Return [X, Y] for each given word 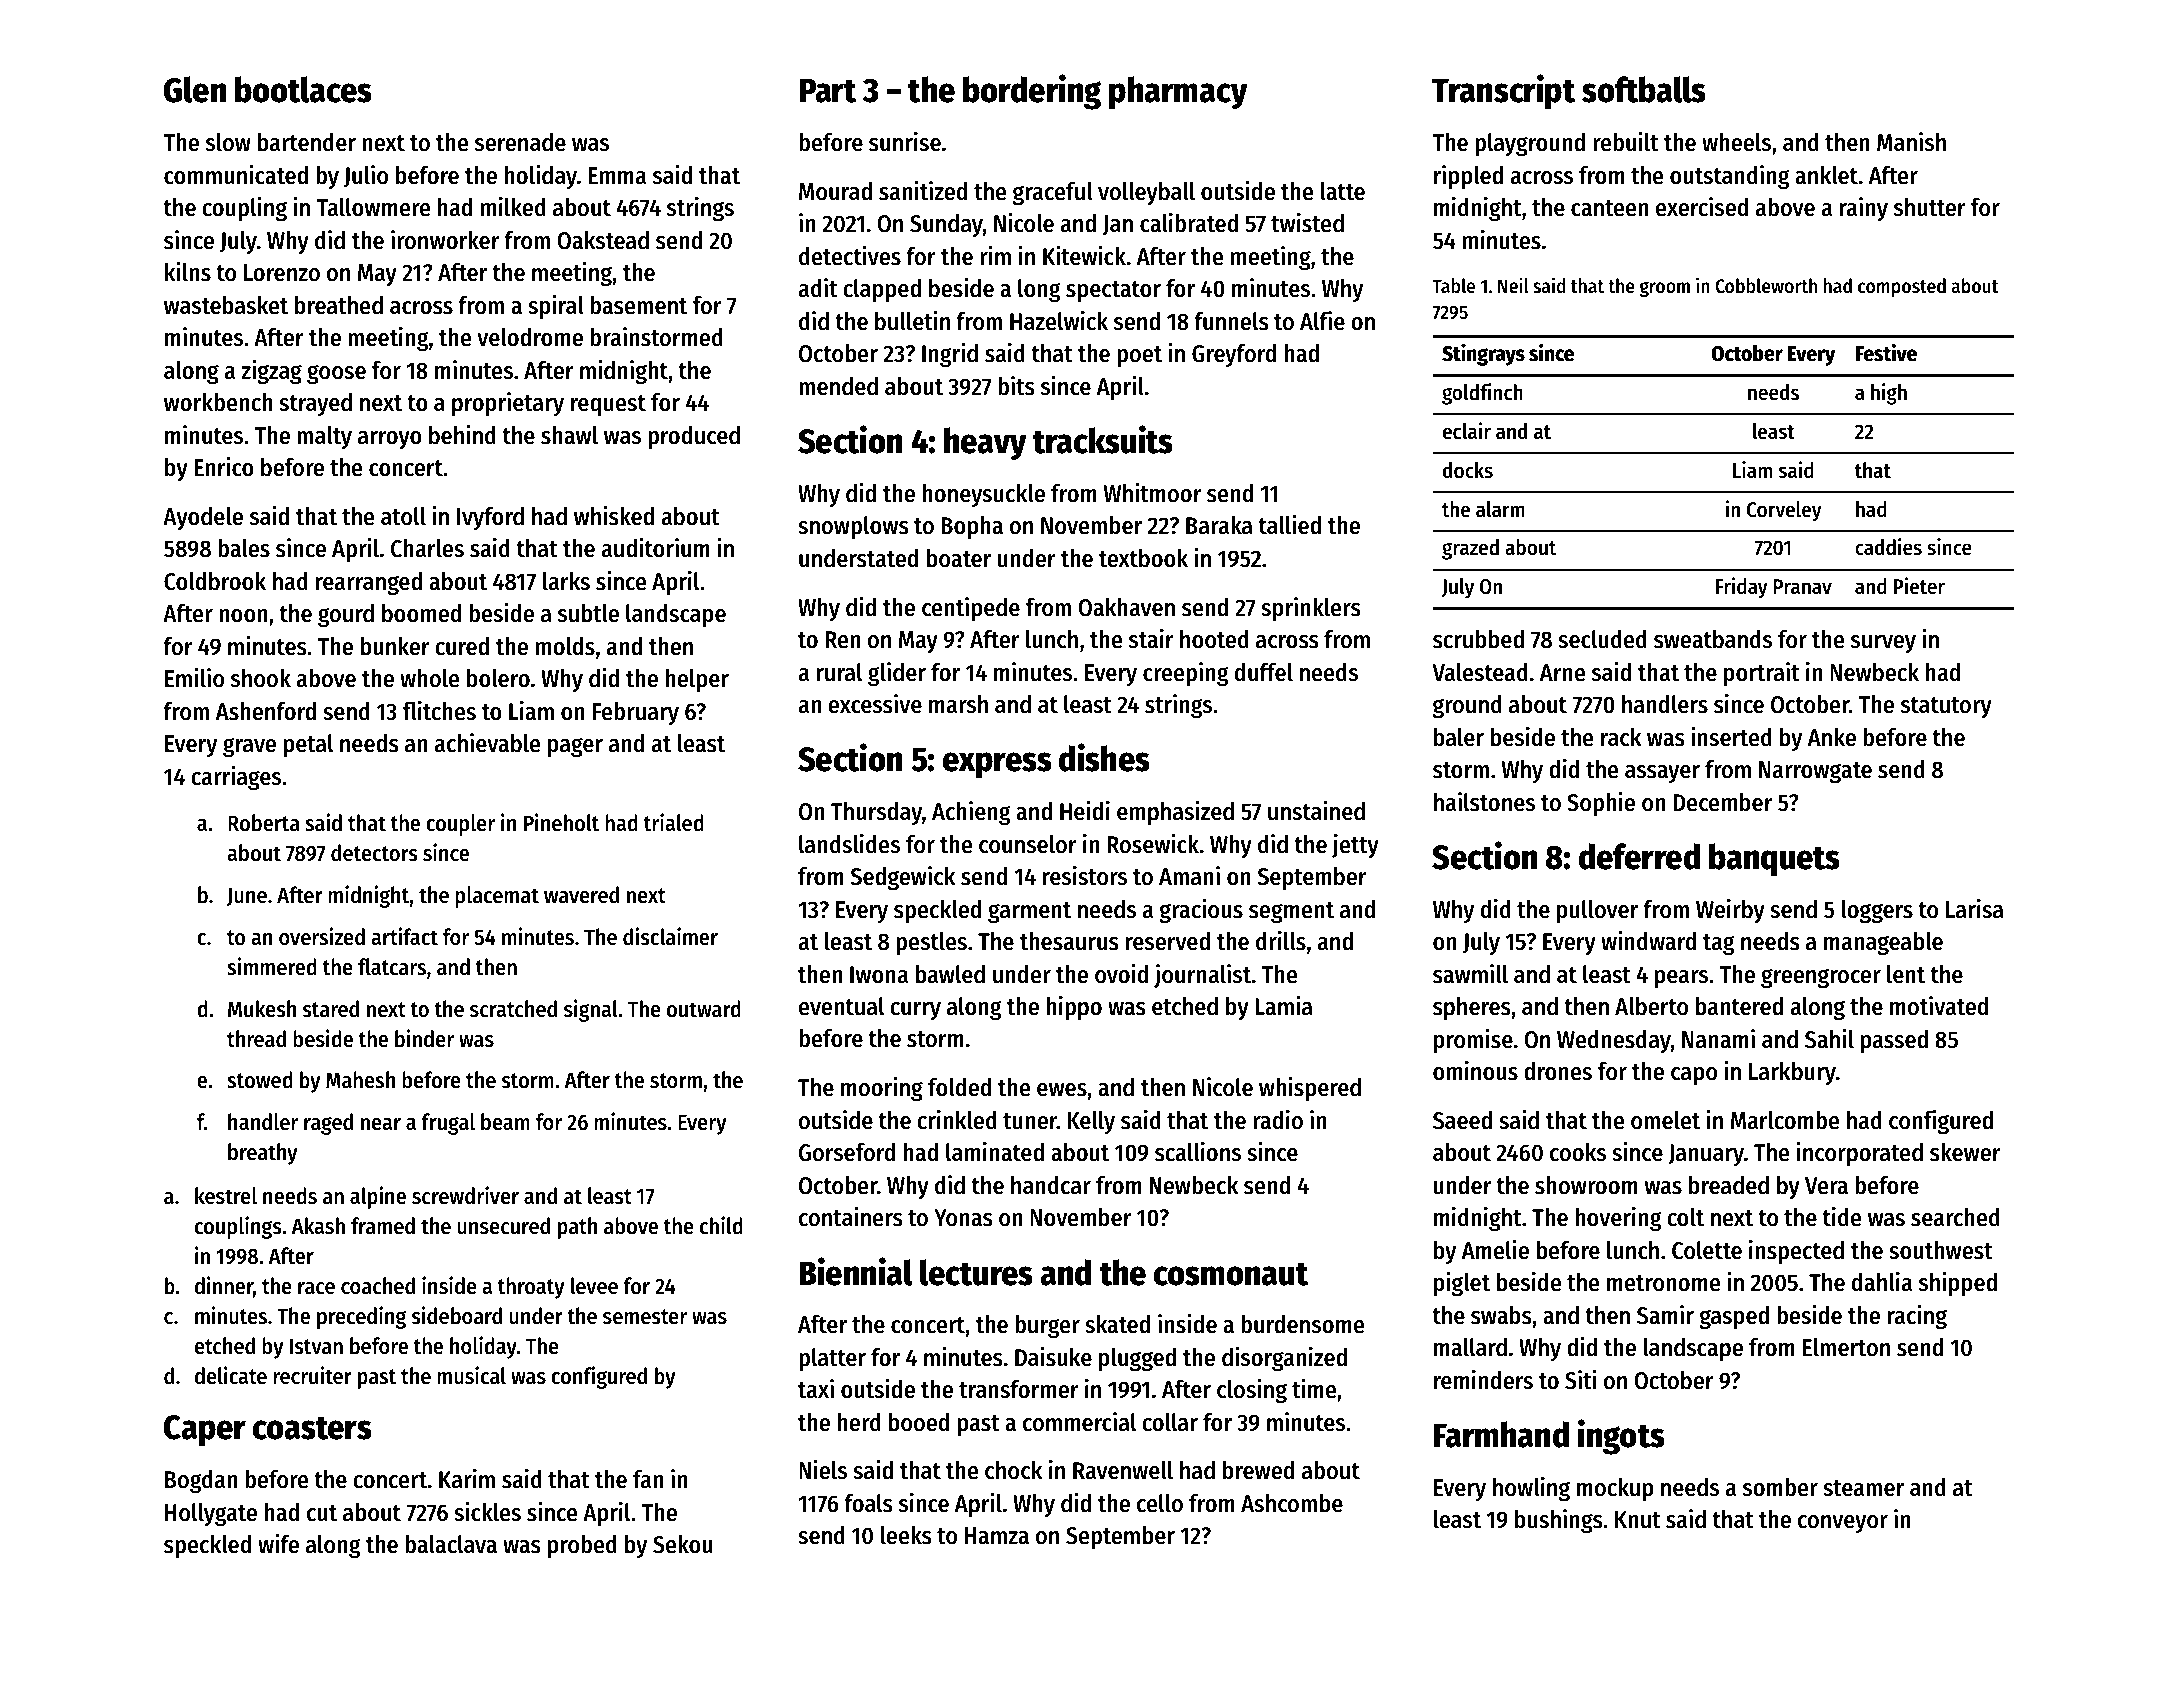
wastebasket [226, 305]
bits [1016, 386]
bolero [498, 678]
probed [582, 1546]
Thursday [876, 813]
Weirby [1730, 911]
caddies [1888, 547]
